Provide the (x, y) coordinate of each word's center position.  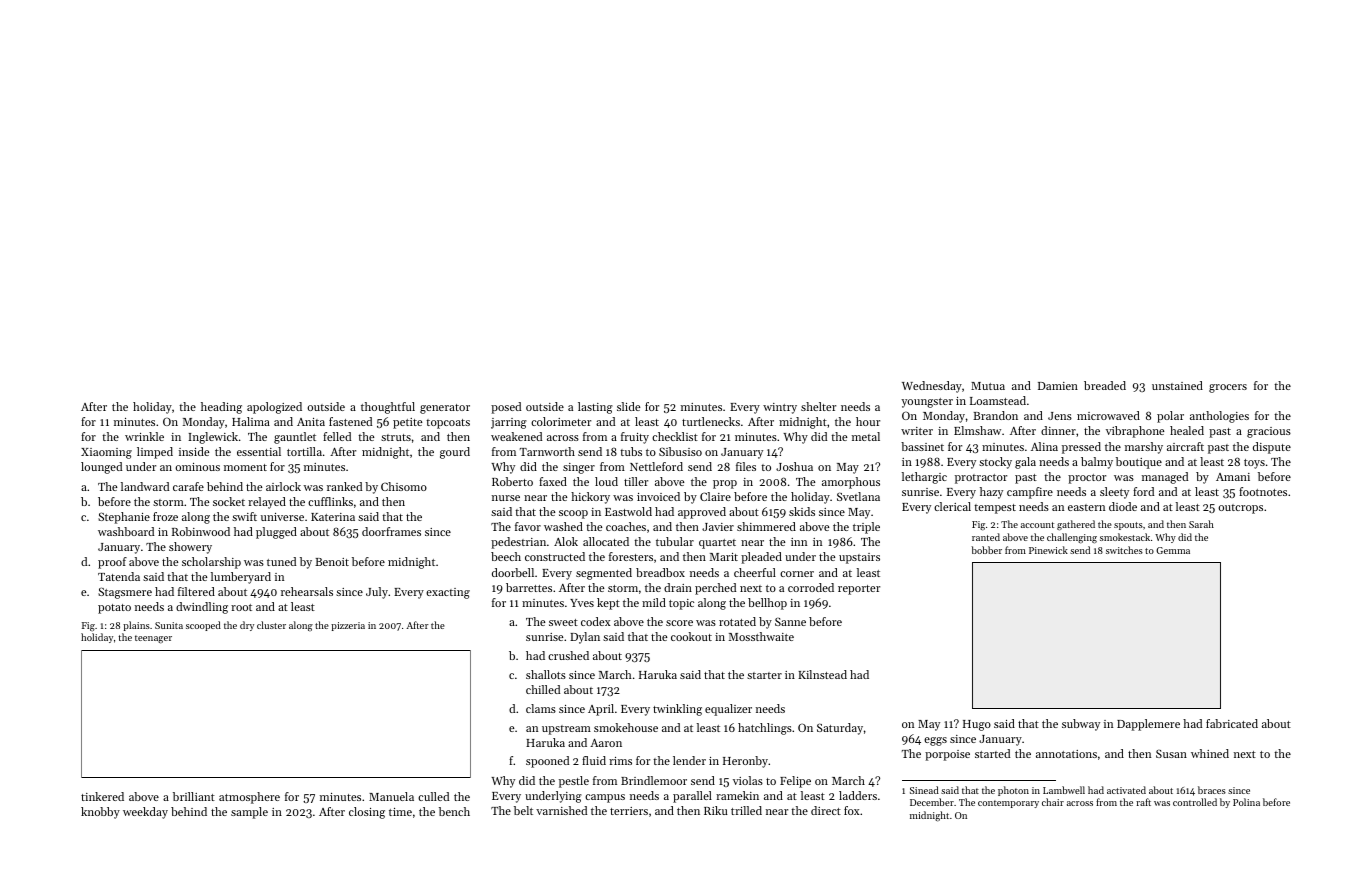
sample (249, 813)
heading (221, 408)
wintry (780, 408)
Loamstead (998, 400)
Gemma (1173, 550)
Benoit (332, 562)
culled (433, 796)
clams (541, 708)
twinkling (677, 710)
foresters (631, 556)
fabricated (1232, 723)
